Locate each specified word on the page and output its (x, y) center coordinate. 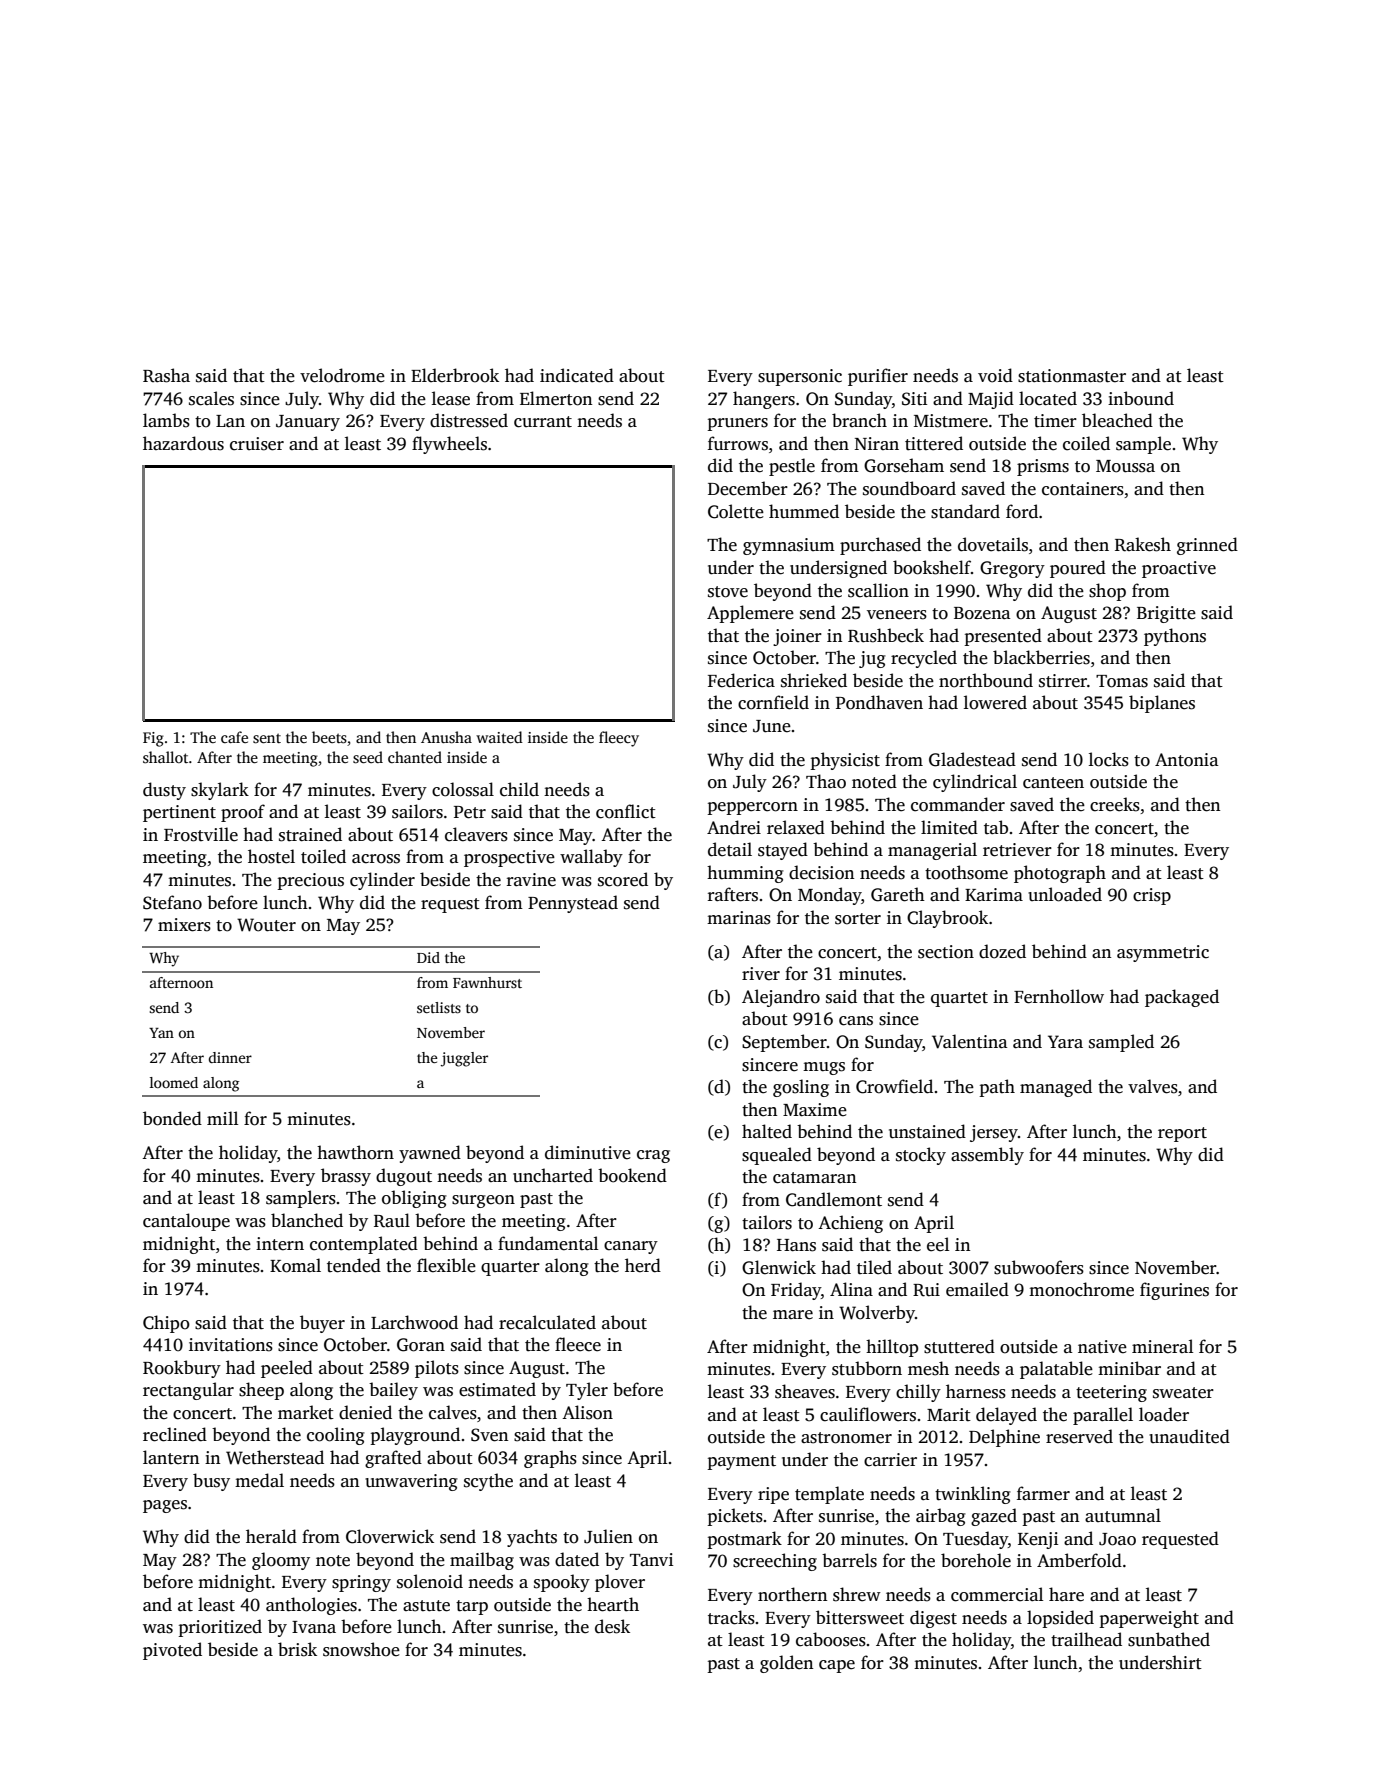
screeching (775, 1562)
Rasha (166, 375)
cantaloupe (186, 1222)
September (784, 1043)
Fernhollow (1059, 996)
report (1182, 1134)
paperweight (1149, 1619)
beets (329, 737)
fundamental (548, 1243)
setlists (439, 1007)
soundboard (909, 488)
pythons (1175, 637)
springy (361, 1583)
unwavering (411, 1482)
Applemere (750, 614)
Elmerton (556, 398)
